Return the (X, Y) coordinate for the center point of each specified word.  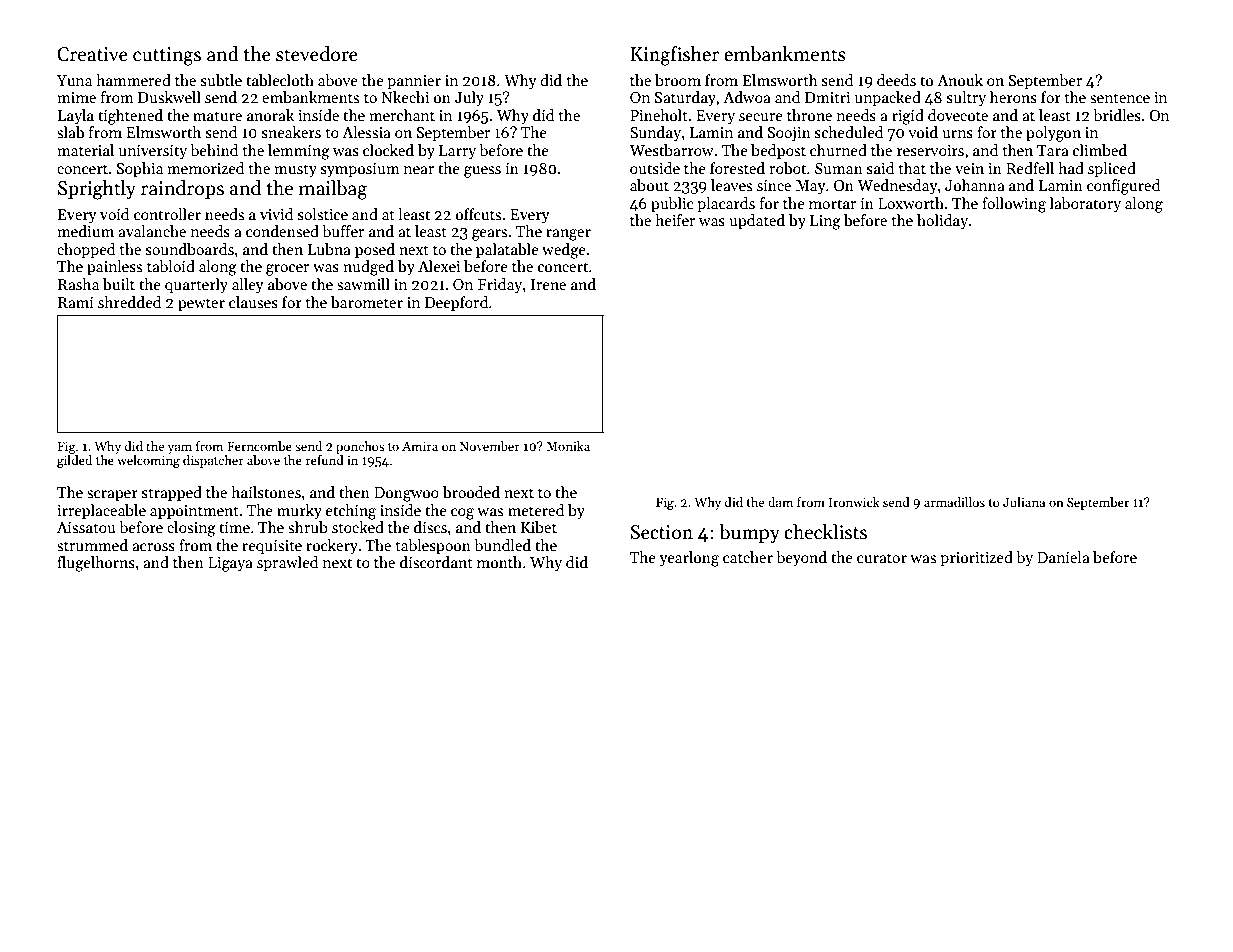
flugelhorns (96, 564)
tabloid (171, 266)
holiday (942, 221)
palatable (507, 250)
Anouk (960, 80)
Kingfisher (674, 56)
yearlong (689, 559)
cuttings (167, 56)
